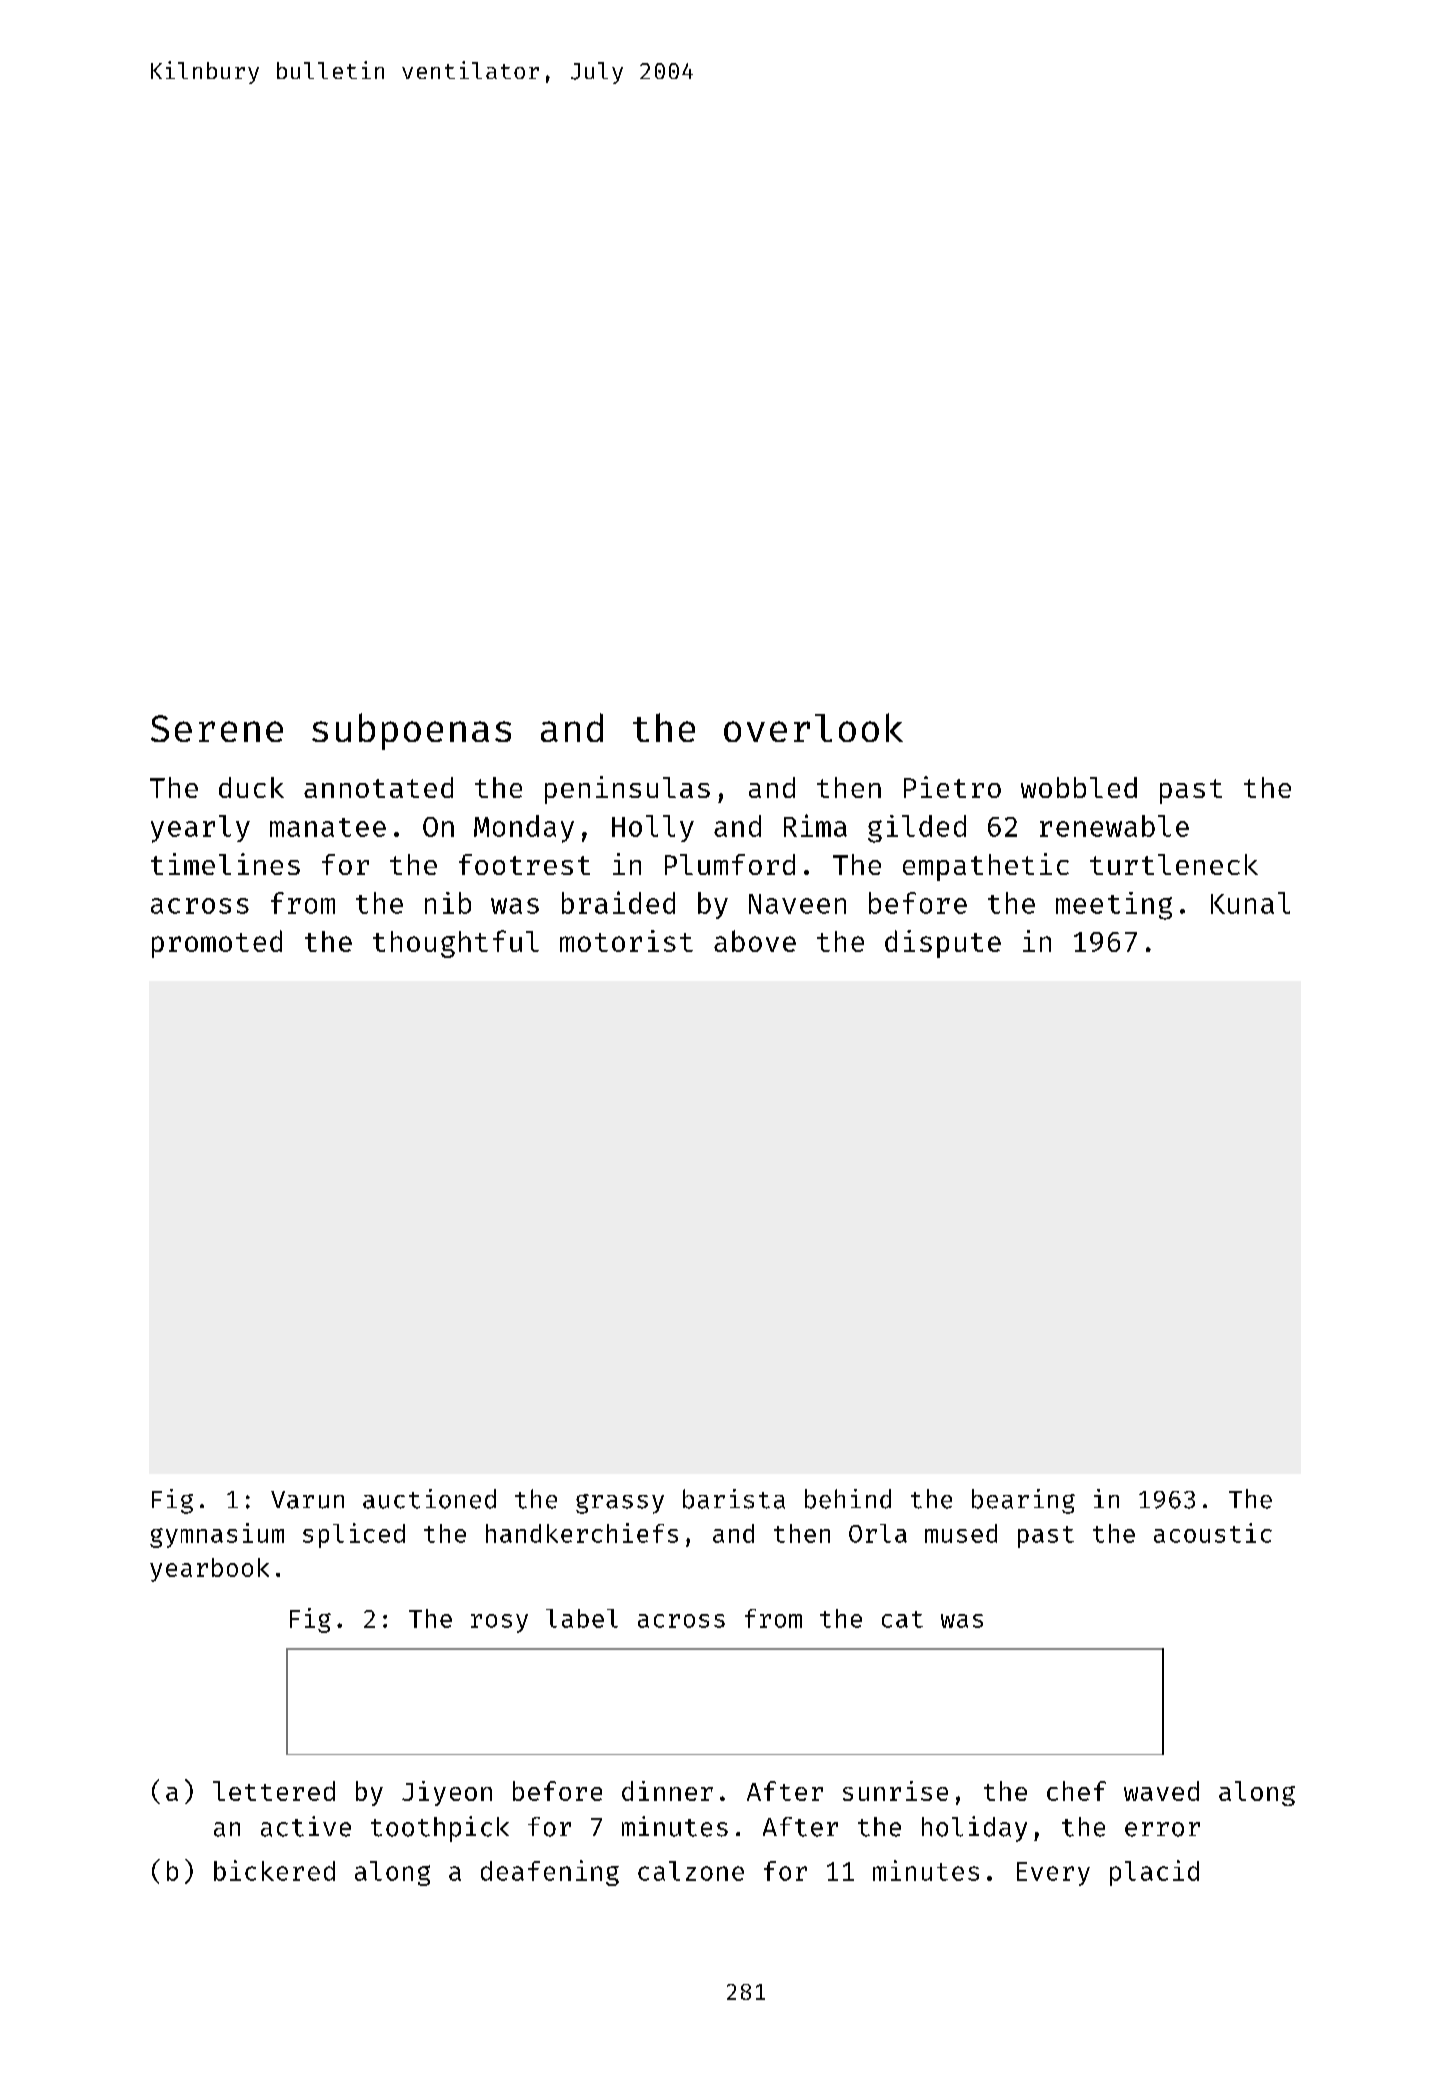  Describe the element at coordinates (691, 1871) in the screenshot. I see `calzone` at that location.
